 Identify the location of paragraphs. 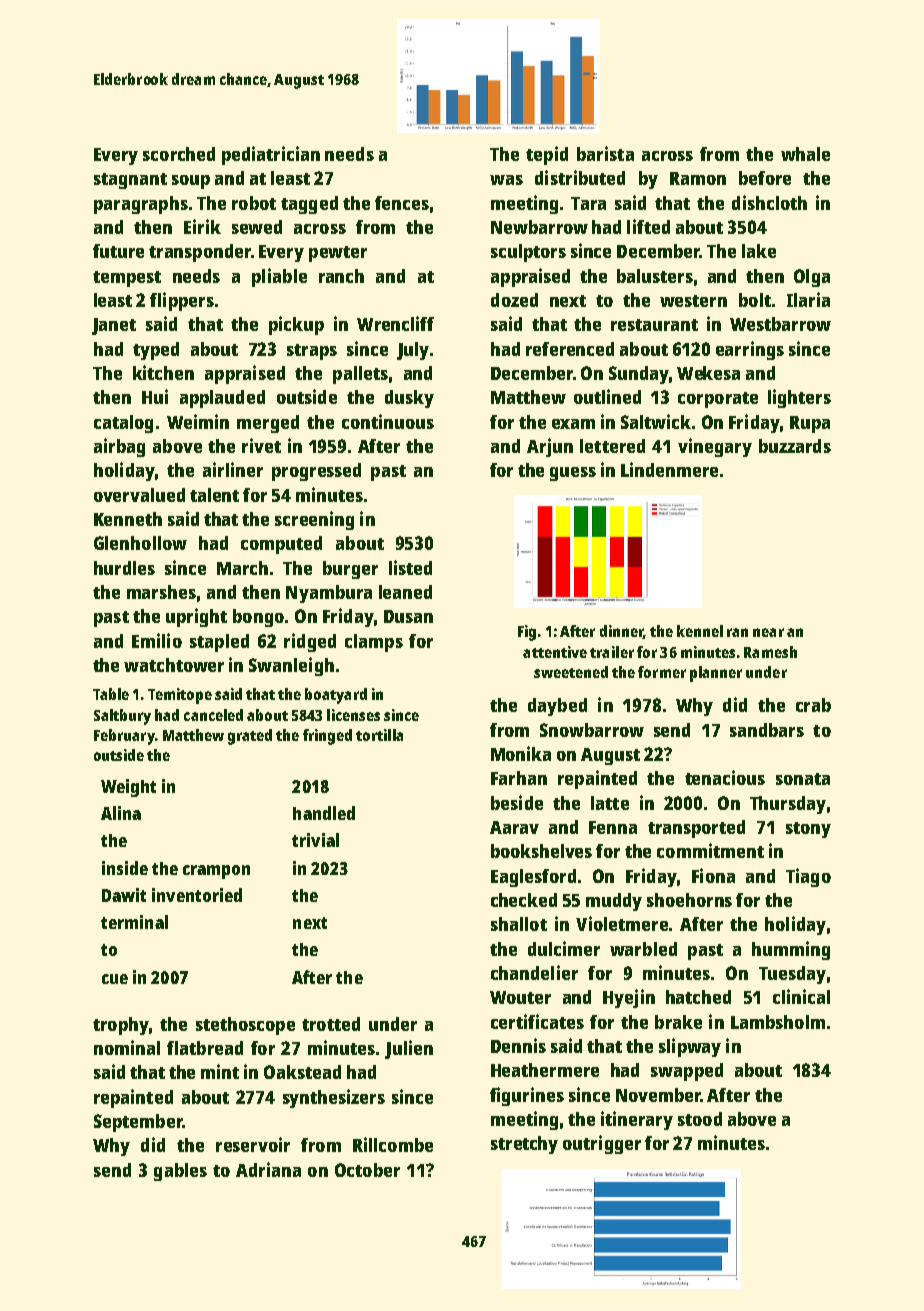
(141, 205).
